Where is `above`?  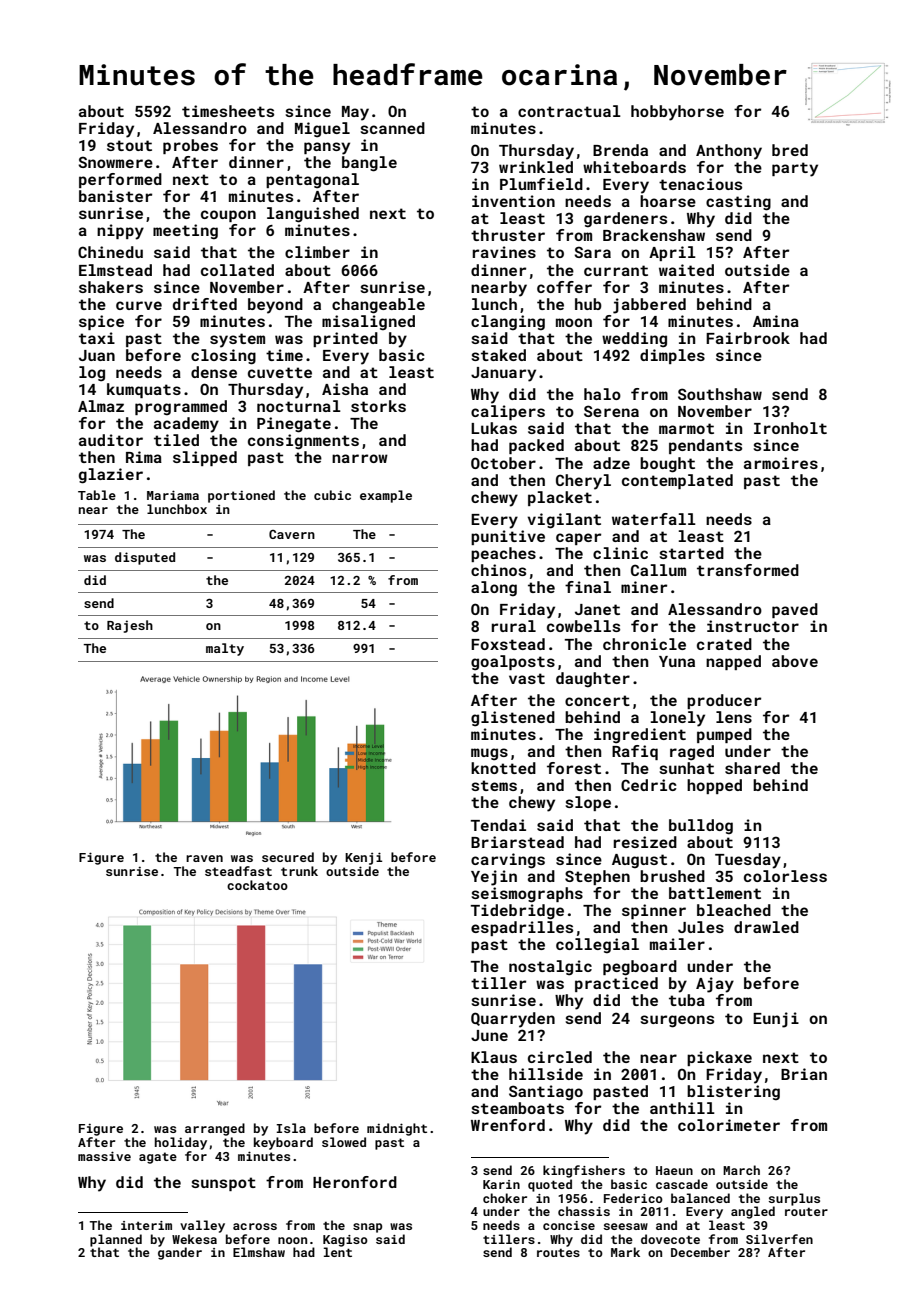 above is located at coordinates (795, 661).
